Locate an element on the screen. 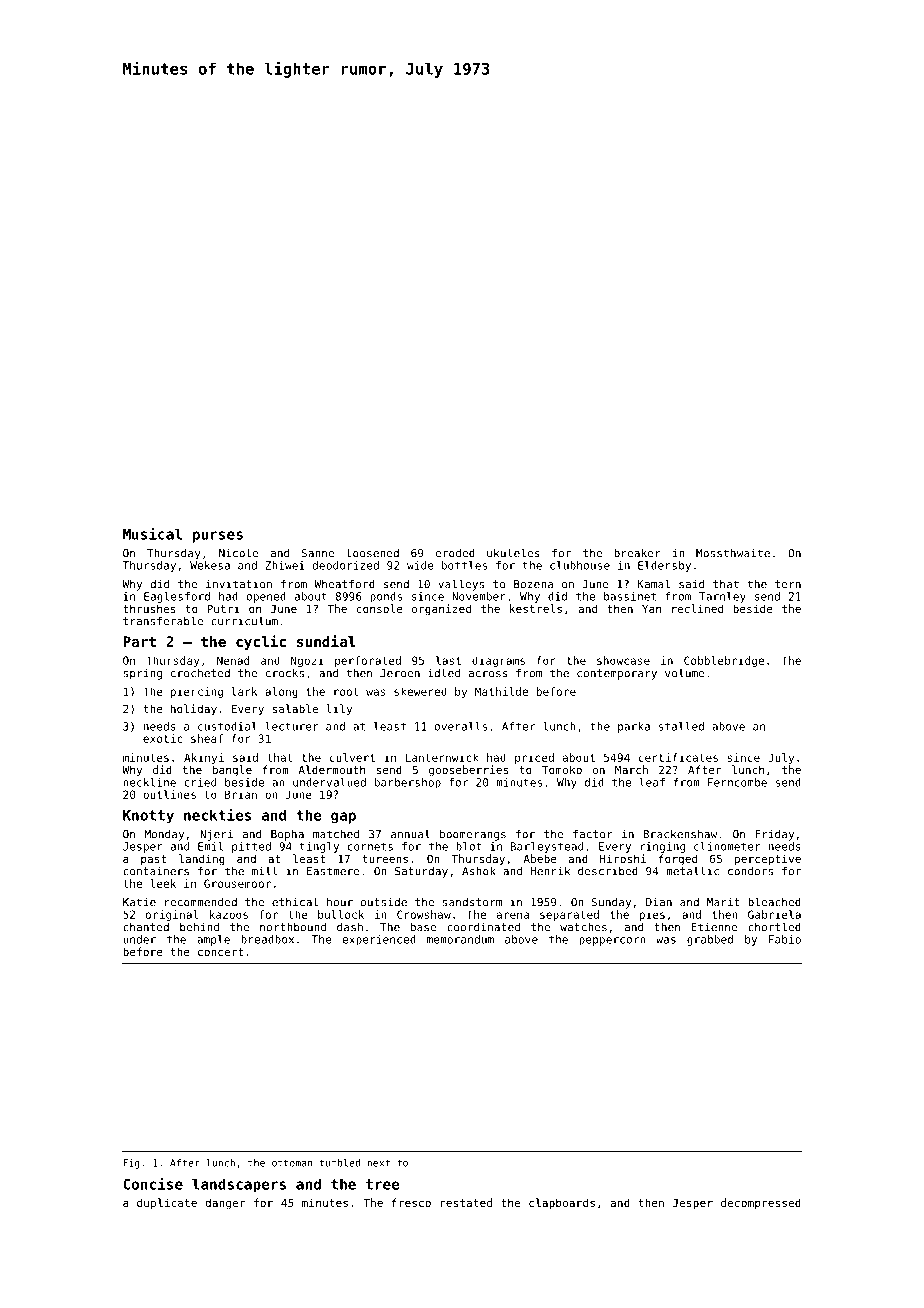 This screenshot has height=1308, width=924. leaf is located at coordinates (652, 782).
